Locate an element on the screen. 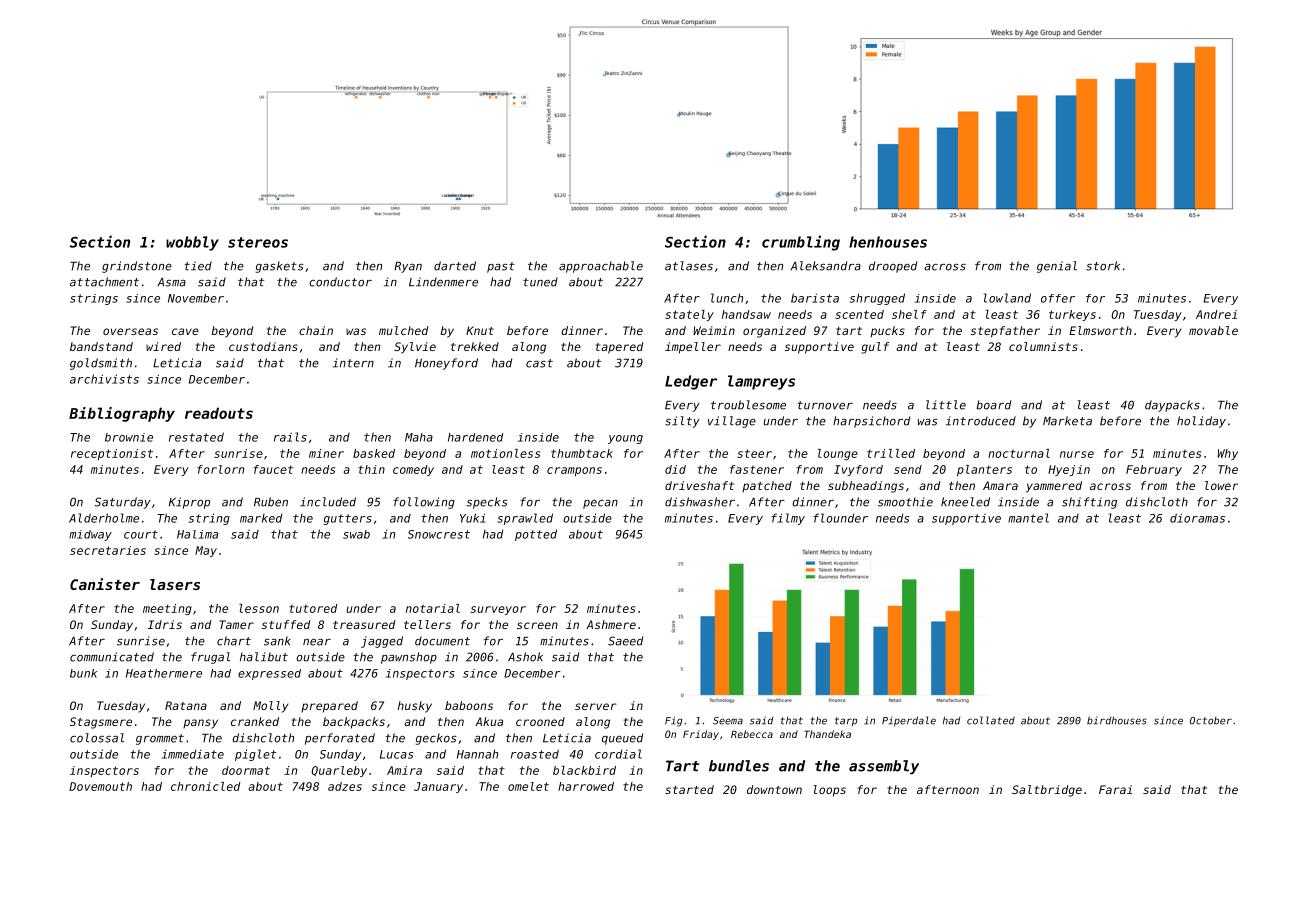 The image size is (1308, 924). silty is located at coordinates (682, 422).
